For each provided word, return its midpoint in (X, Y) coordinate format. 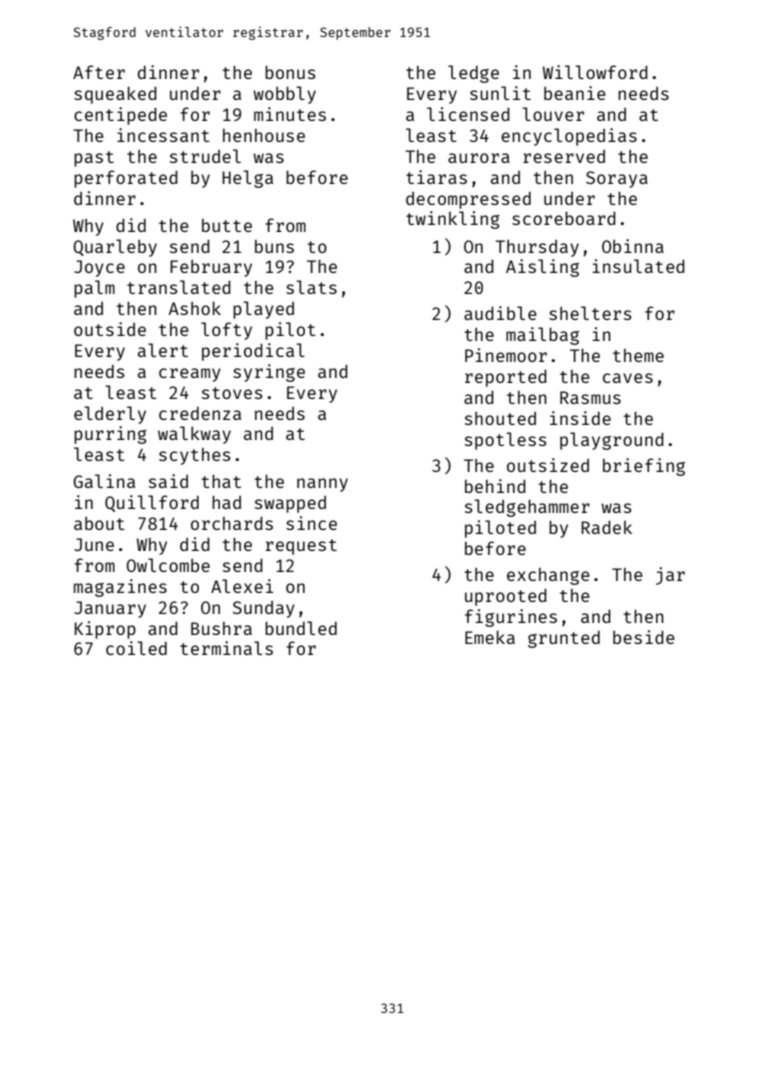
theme (638, 355)
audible (500, 313)
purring (110, 435)
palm (94, 289)
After (99, 72)
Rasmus (590, 397)
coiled (136, 648)
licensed (468, 114)
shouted (500, 418)
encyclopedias (569, 137)
